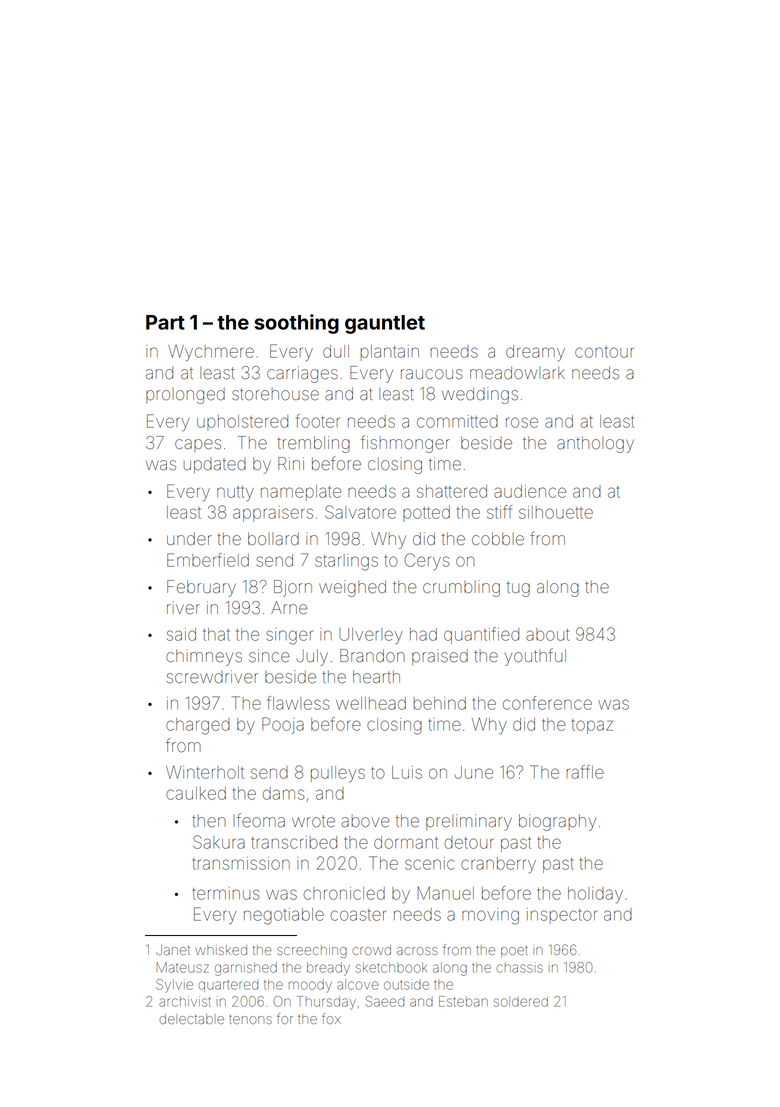  Describe the element at coordinates (312, 657) in the screenshot. I see `July` at that location.
